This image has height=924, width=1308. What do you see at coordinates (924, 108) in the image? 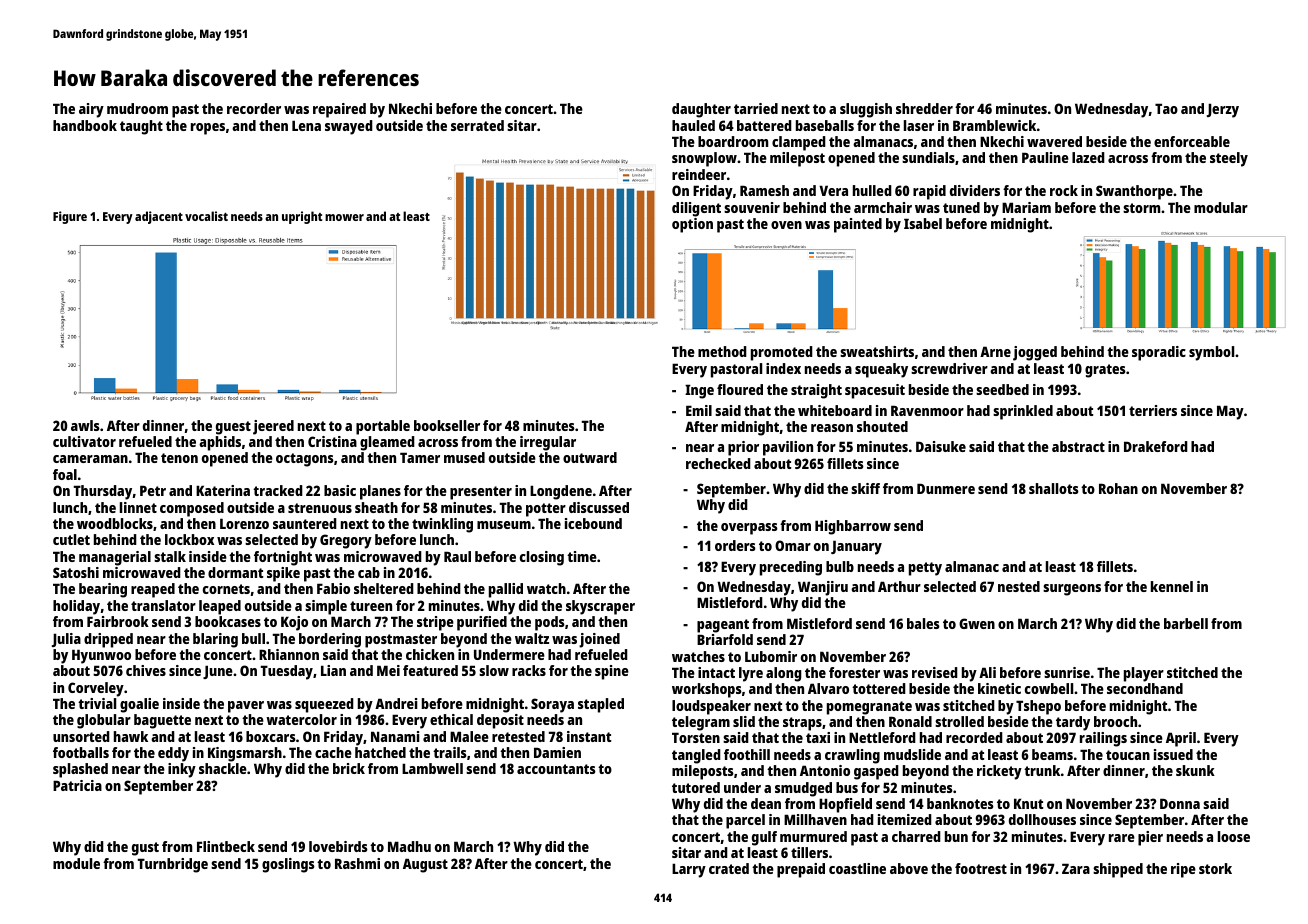
I see `shredder` at bounding box center [924, 108].
